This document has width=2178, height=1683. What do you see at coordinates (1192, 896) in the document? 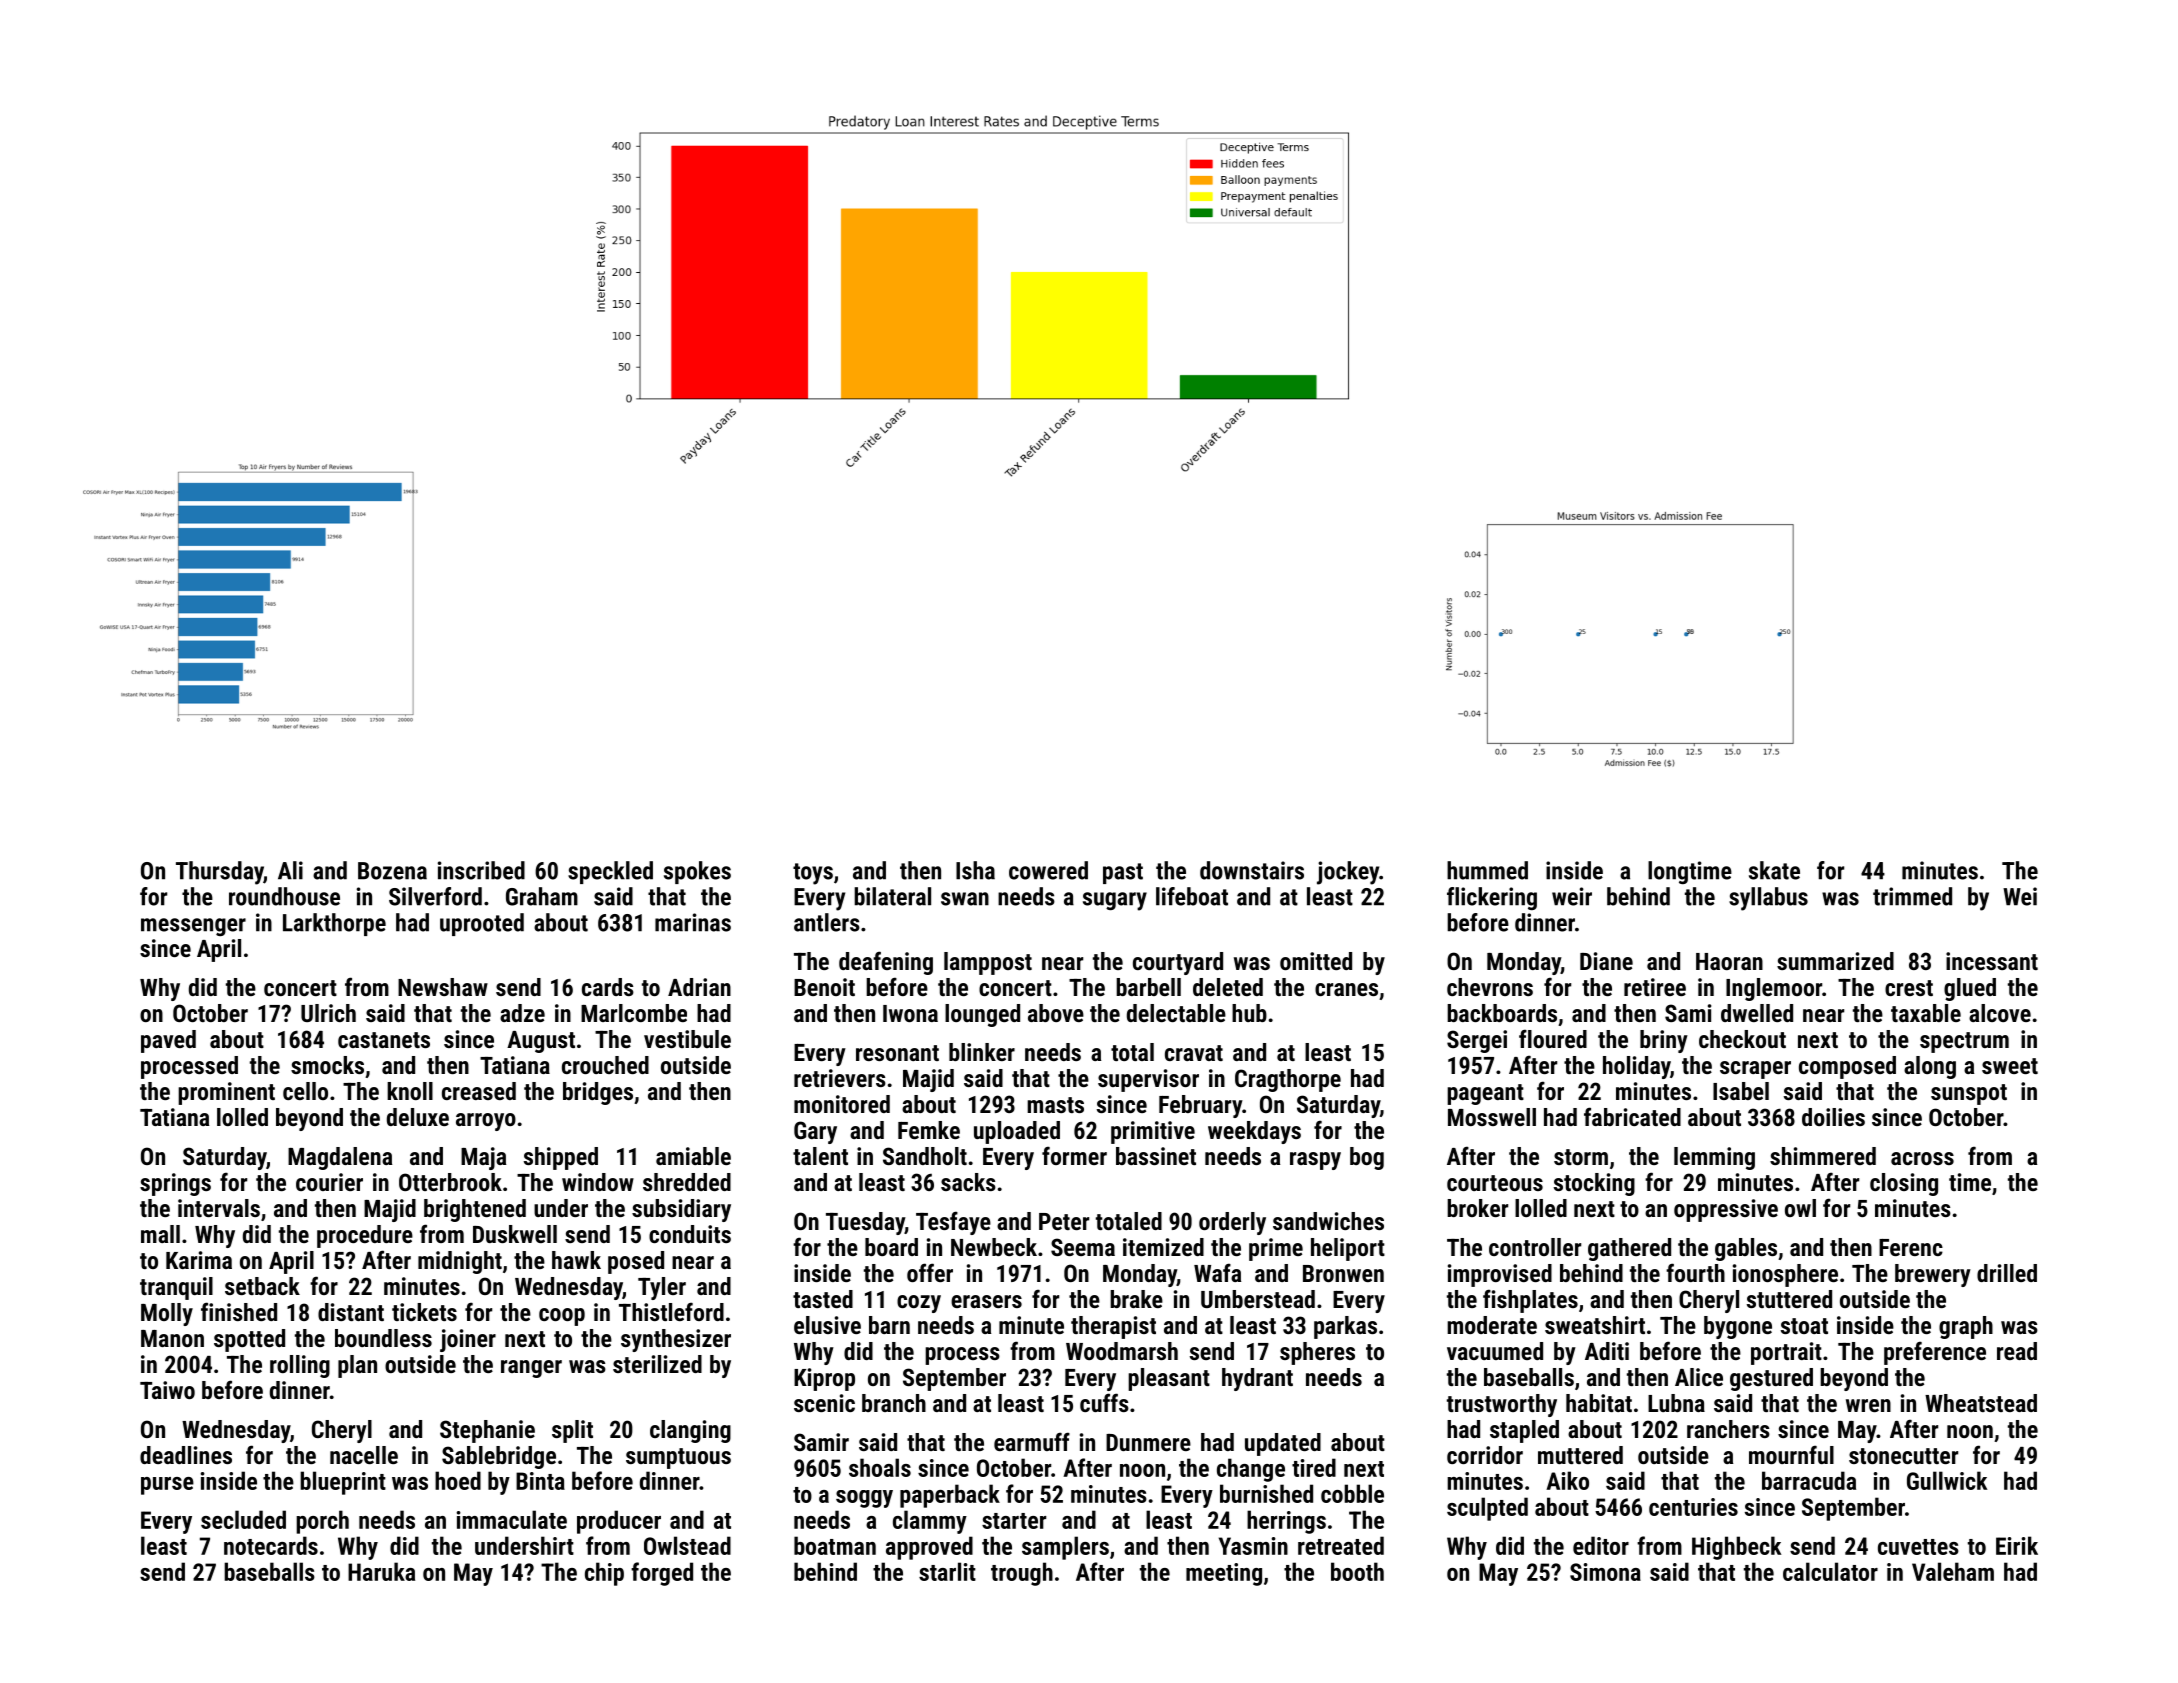
I see `lifeboat` at bounding box center [1192, 896].
